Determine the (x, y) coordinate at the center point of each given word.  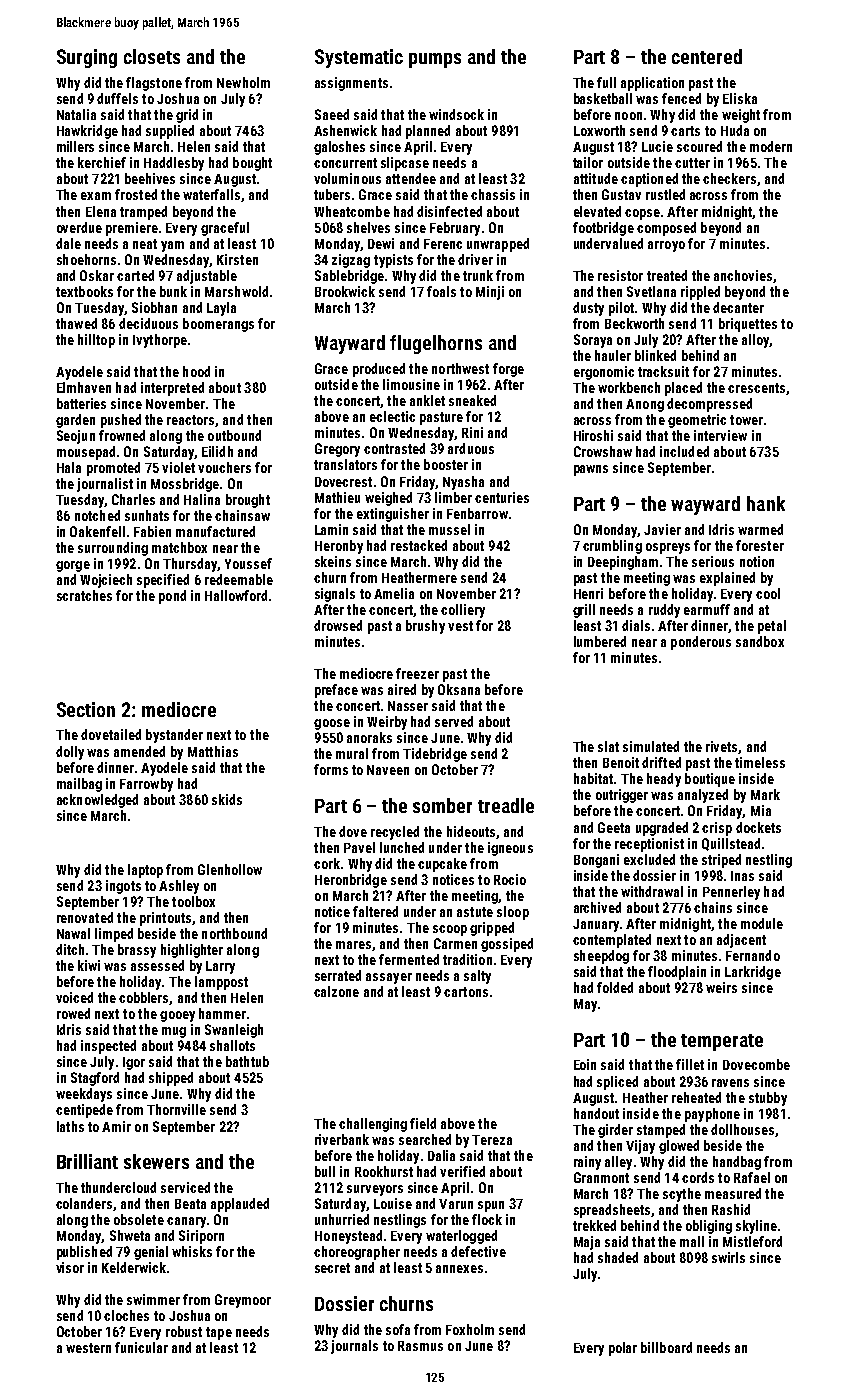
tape (219, 1333)
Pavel (359, 847)
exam (96, 196)
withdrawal (652, 891)
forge (508, 370)
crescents (756, 388)
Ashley (179, 887)
